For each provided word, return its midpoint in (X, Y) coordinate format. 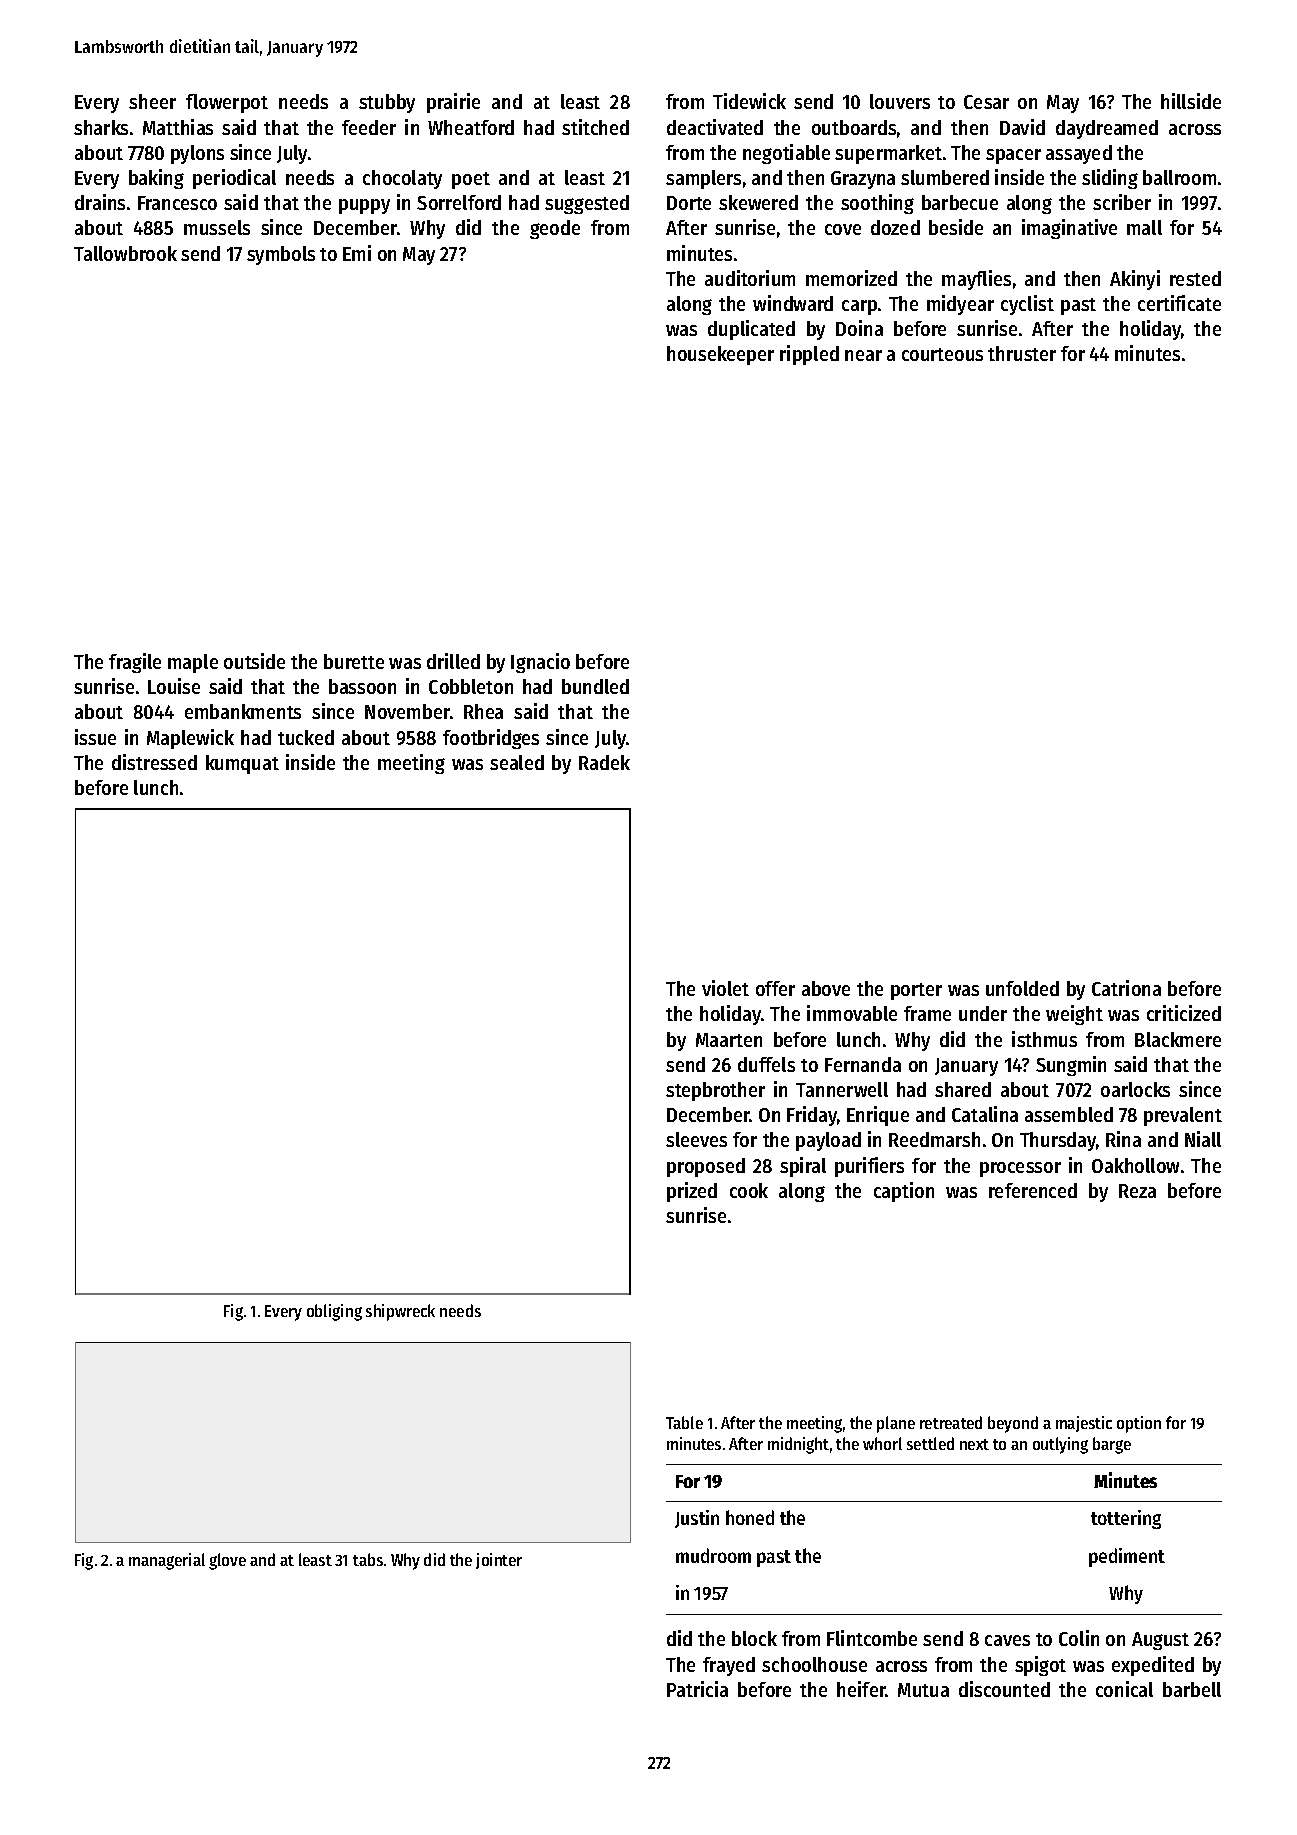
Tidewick (749, 101)
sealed (517, 762)
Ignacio (540, 663)
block (754, 1638)
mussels (217, 227)
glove (227, 1561)
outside (254, 661)
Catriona (1126, 988)
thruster (1022, 353)
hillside (1191, 101)
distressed (154, 762)
